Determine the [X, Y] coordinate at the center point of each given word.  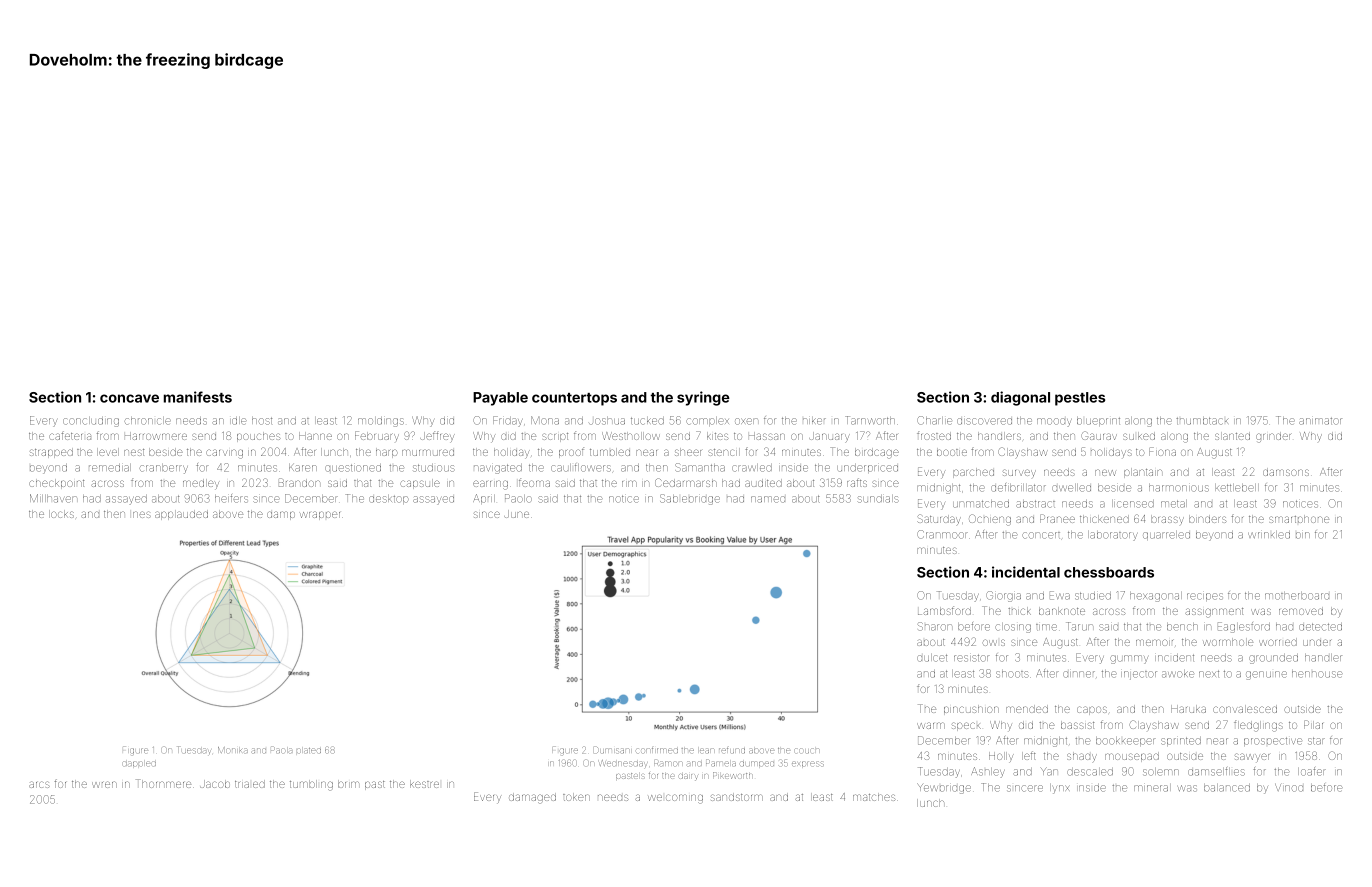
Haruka [1188, 709]
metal [1174, 504]
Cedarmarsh [686, 482]
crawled [752, 468]
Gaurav [1099, 435]
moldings [381, 422]
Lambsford [944, 610]
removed [1301, 611]
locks [61, 514]
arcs [39, 784]
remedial [110, 468]
